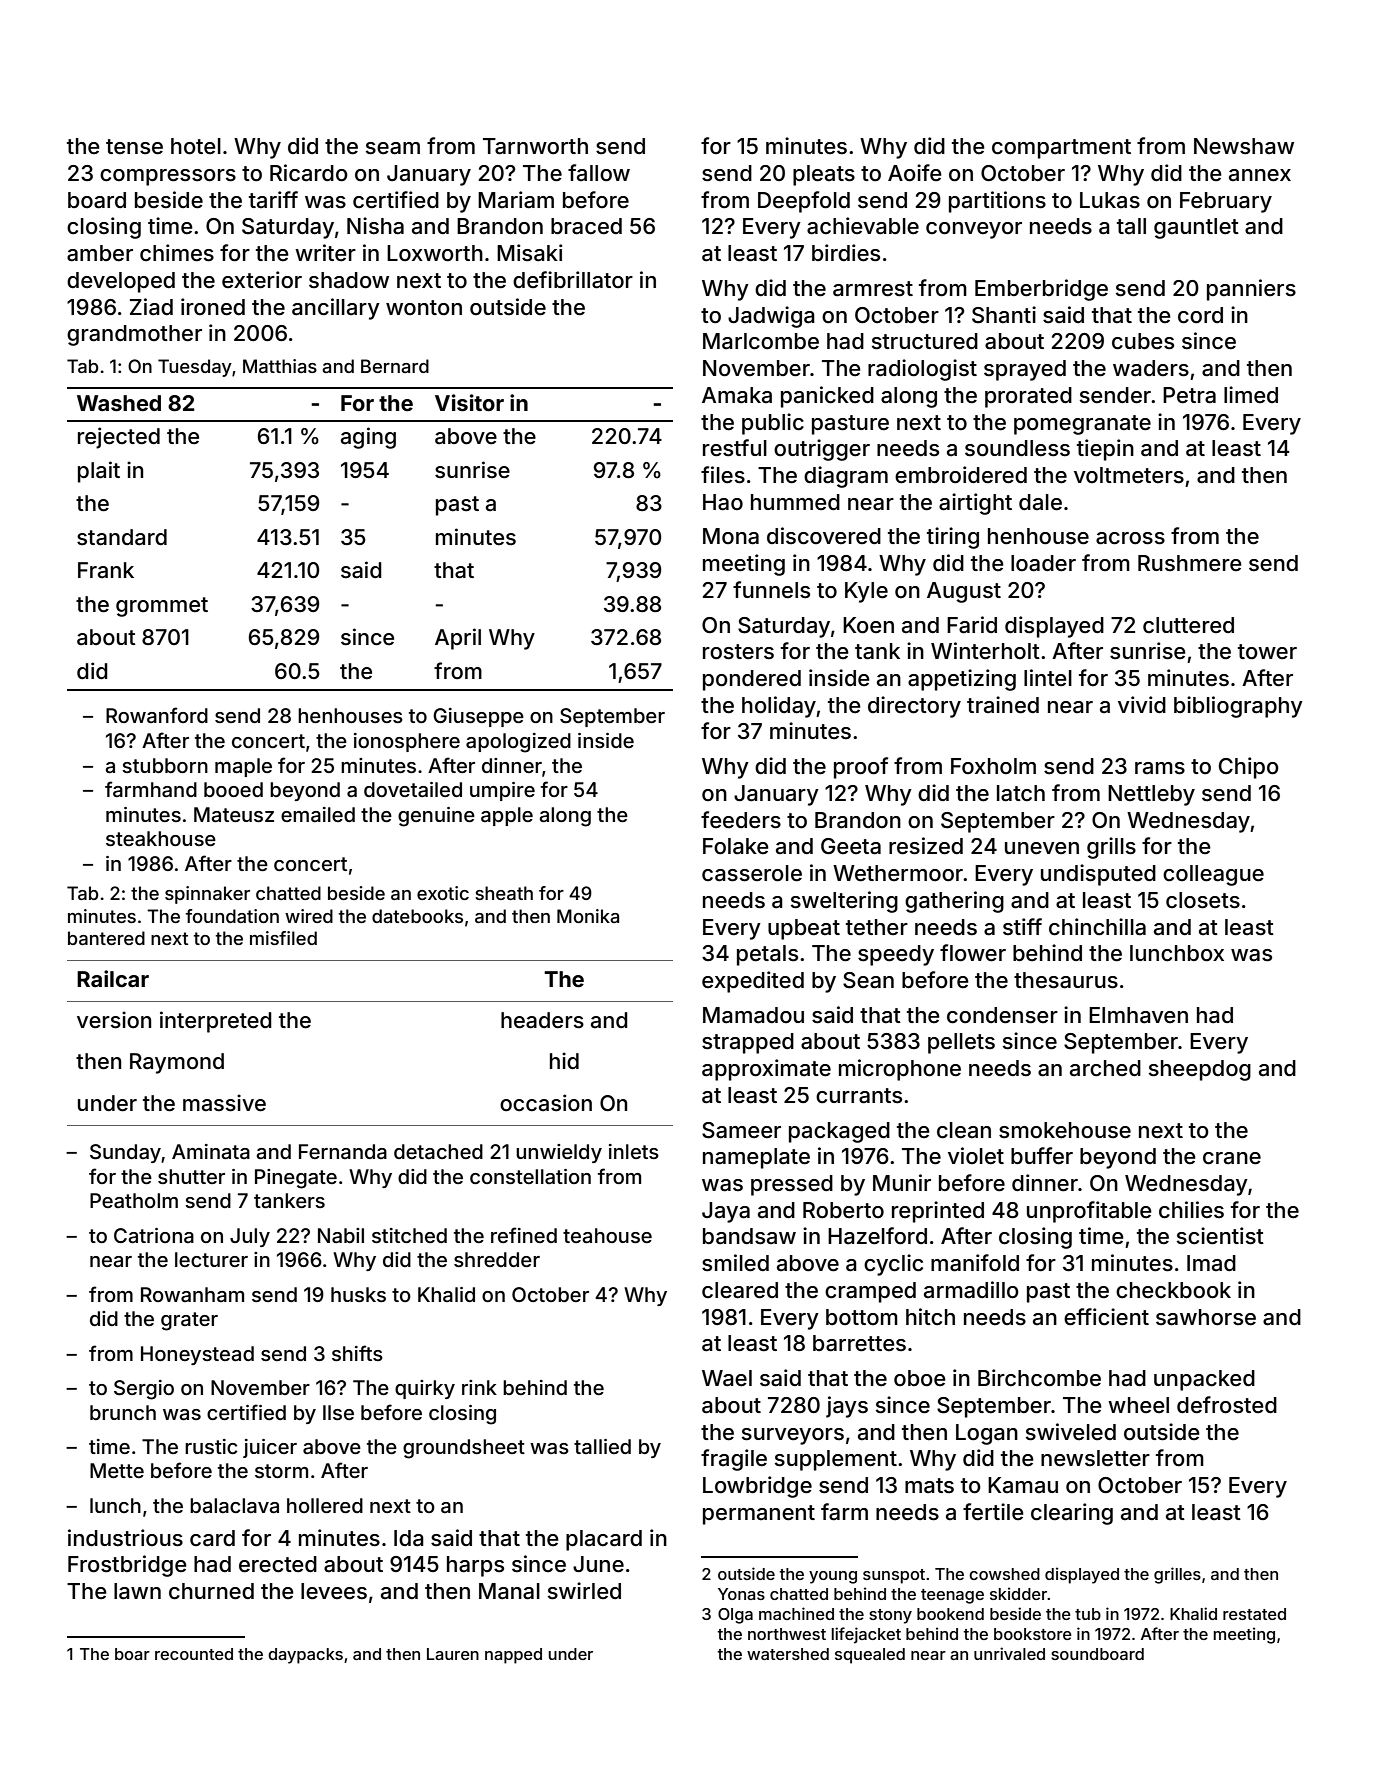 The height and width of the document is (1779, 1374). Describe the element at coordinates (305, 1656) in the document. I see `daypacks` at that location.
